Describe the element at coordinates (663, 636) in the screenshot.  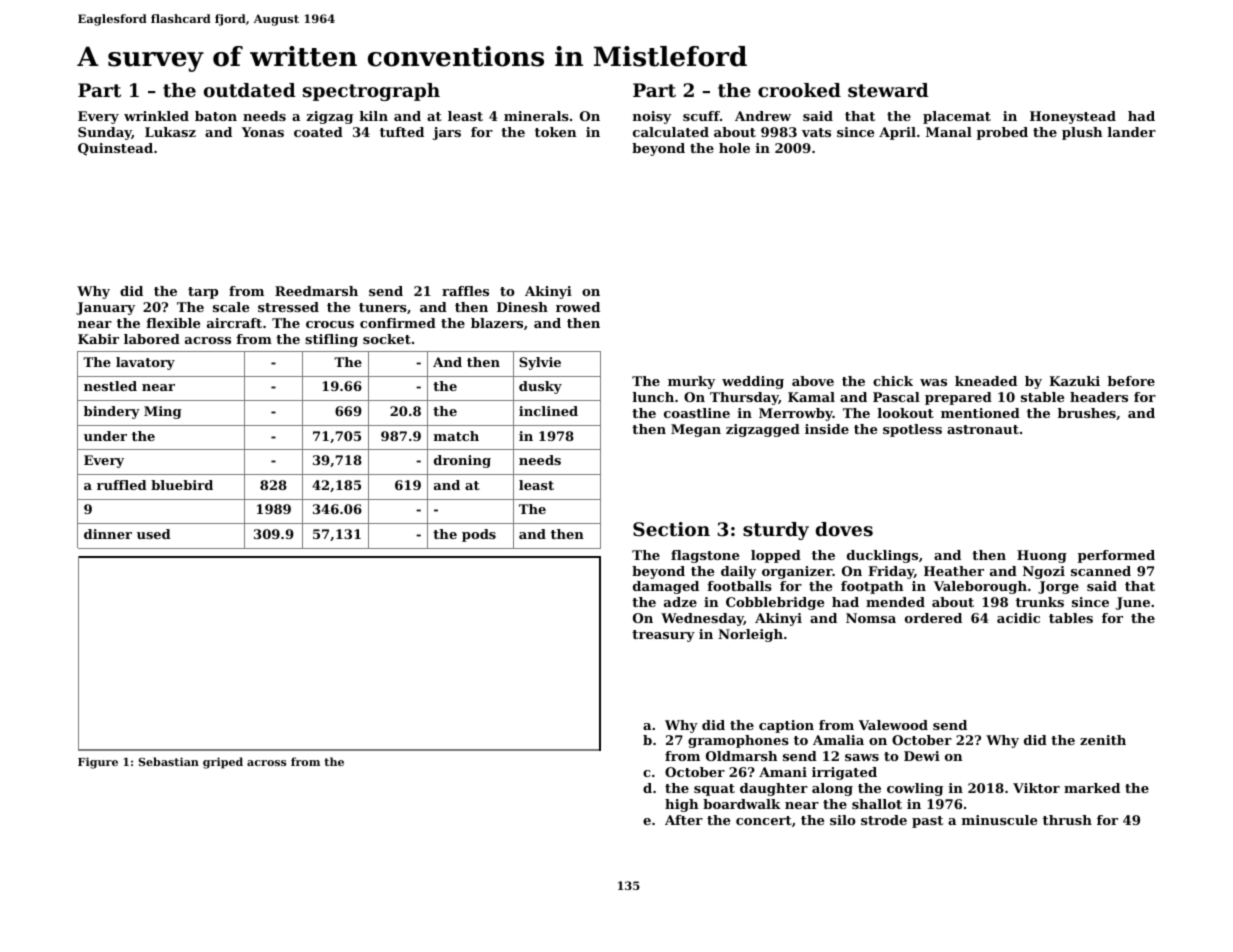
I see `treasury` at that location.
